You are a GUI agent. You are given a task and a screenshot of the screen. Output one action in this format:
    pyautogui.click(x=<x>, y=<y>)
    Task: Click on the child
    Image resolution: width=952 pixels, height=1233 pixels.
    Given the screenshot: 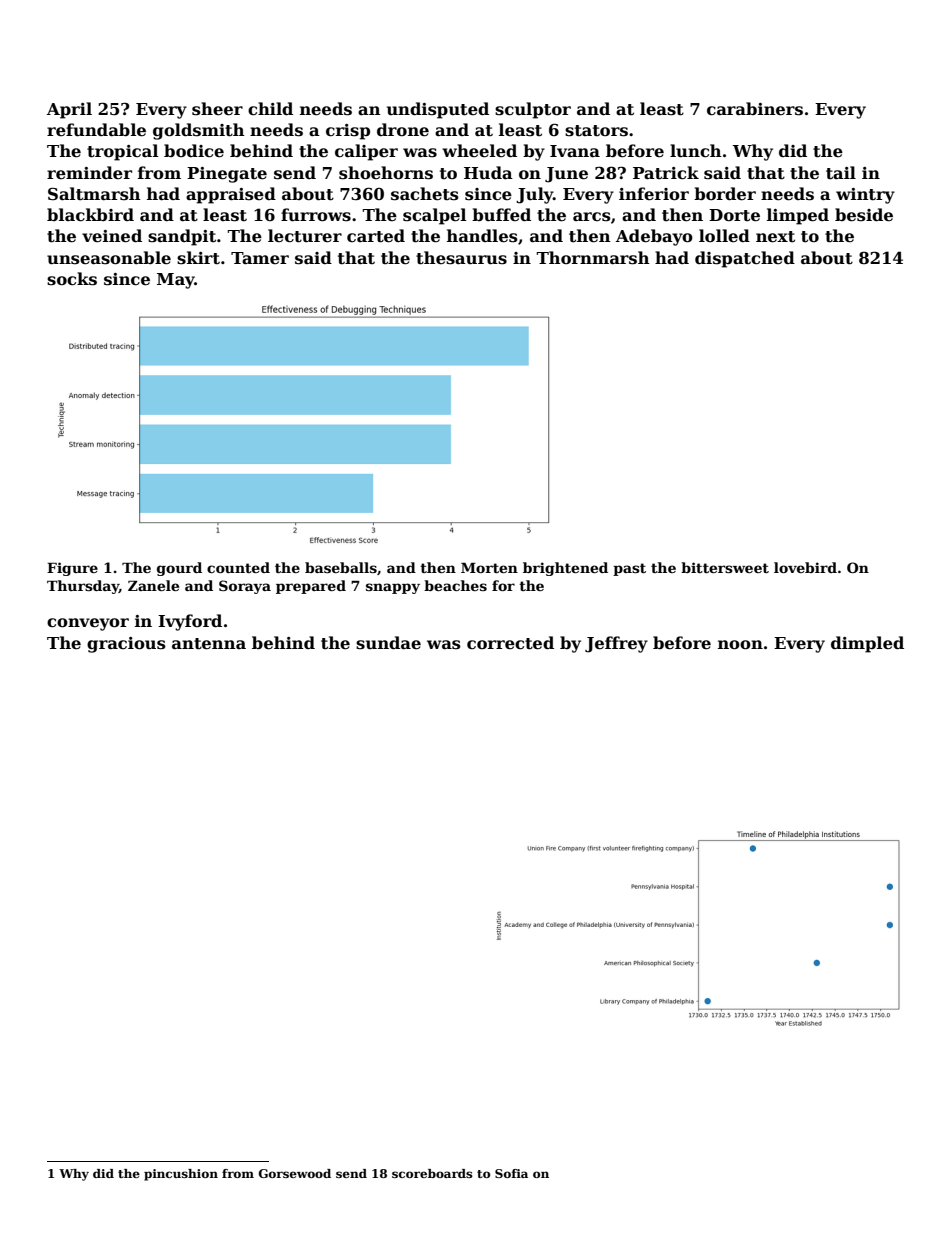 What is the action you would take?
    pyautogui.click(x=270, y=109)
